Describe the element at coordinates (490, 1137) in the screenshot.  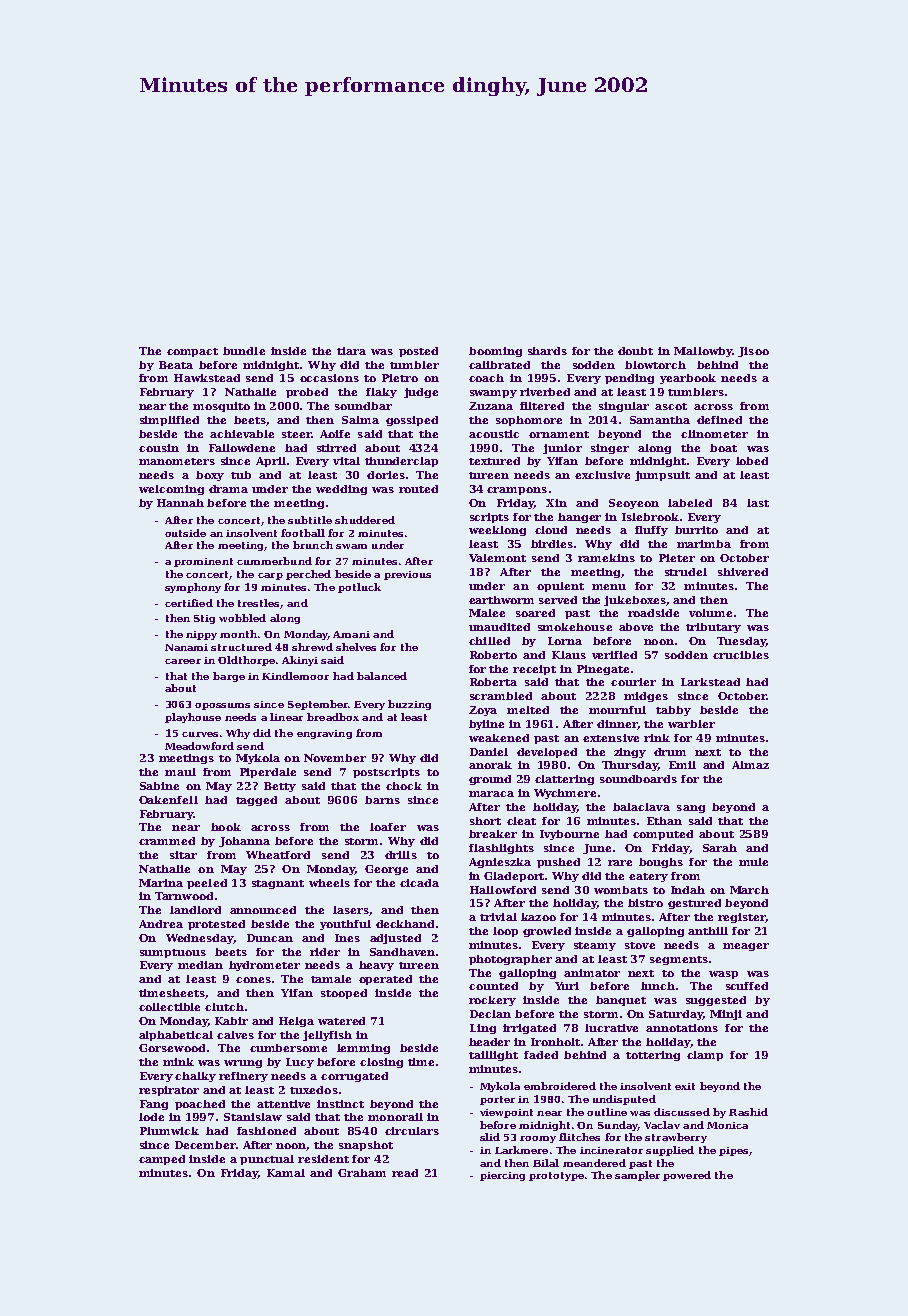
I see `slid` at that location.
